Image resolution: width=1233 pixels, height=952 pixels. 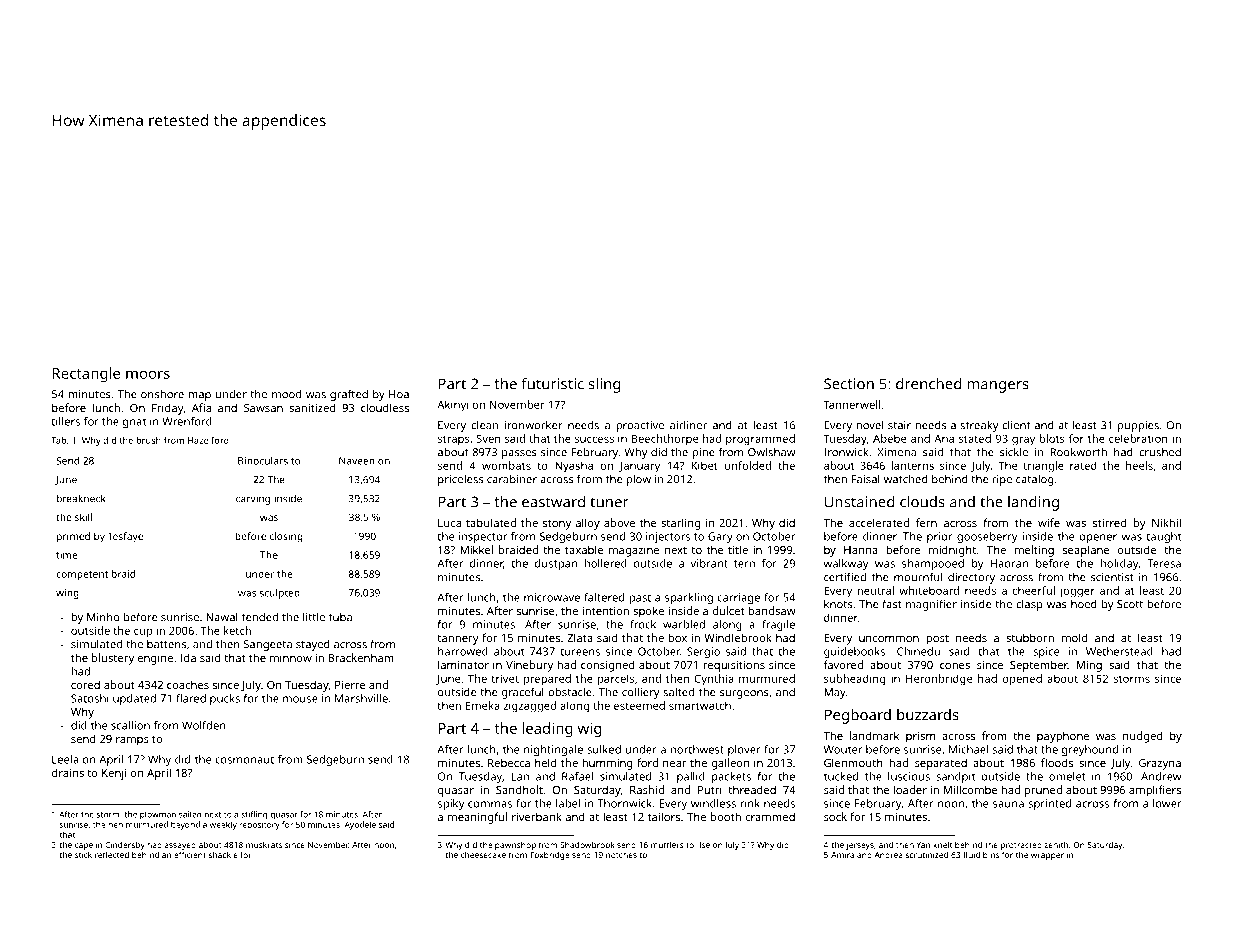 I want to click on tillers, so click(x=66, y=421).
